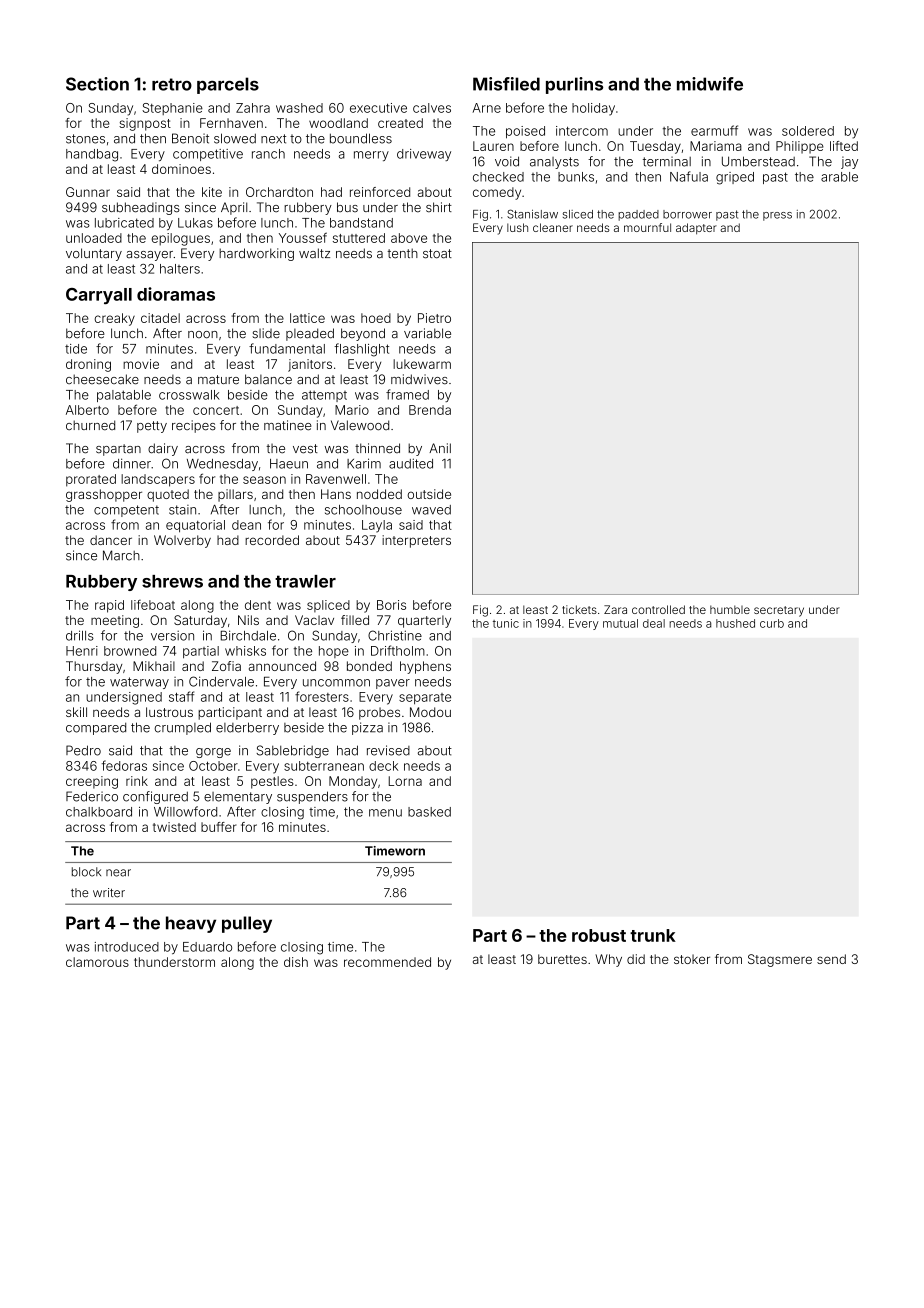 Image resolution: width=924 pixels, height=1308 pixels. Describe the element at coordinates (779, 611) in the screenshot. I see `secretary` at that location.
